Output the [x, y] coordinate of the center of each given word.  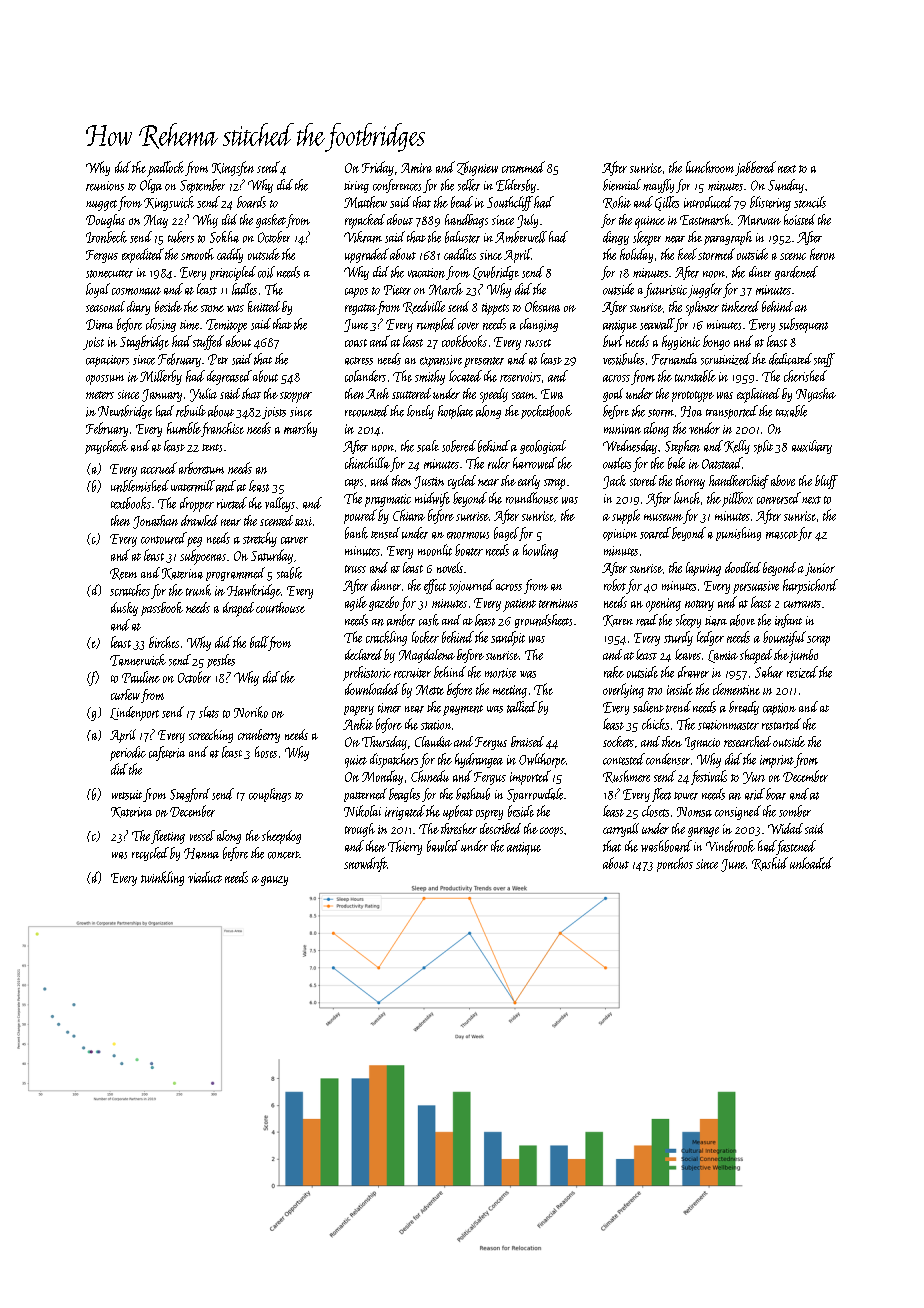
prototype [693, 396]
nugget [101, 205]
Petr [218, 359]
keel [687, 254]
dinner [386, 585]
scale [428, 446]
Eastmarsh [705, 219]
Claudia [433, 741]
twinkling [162, 878]
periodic [128, 753]
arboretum [201, 468]
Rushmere [626, 776]
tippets [495, 309]
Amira [416, 168]
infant [788, 621]
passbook [162, 609]
